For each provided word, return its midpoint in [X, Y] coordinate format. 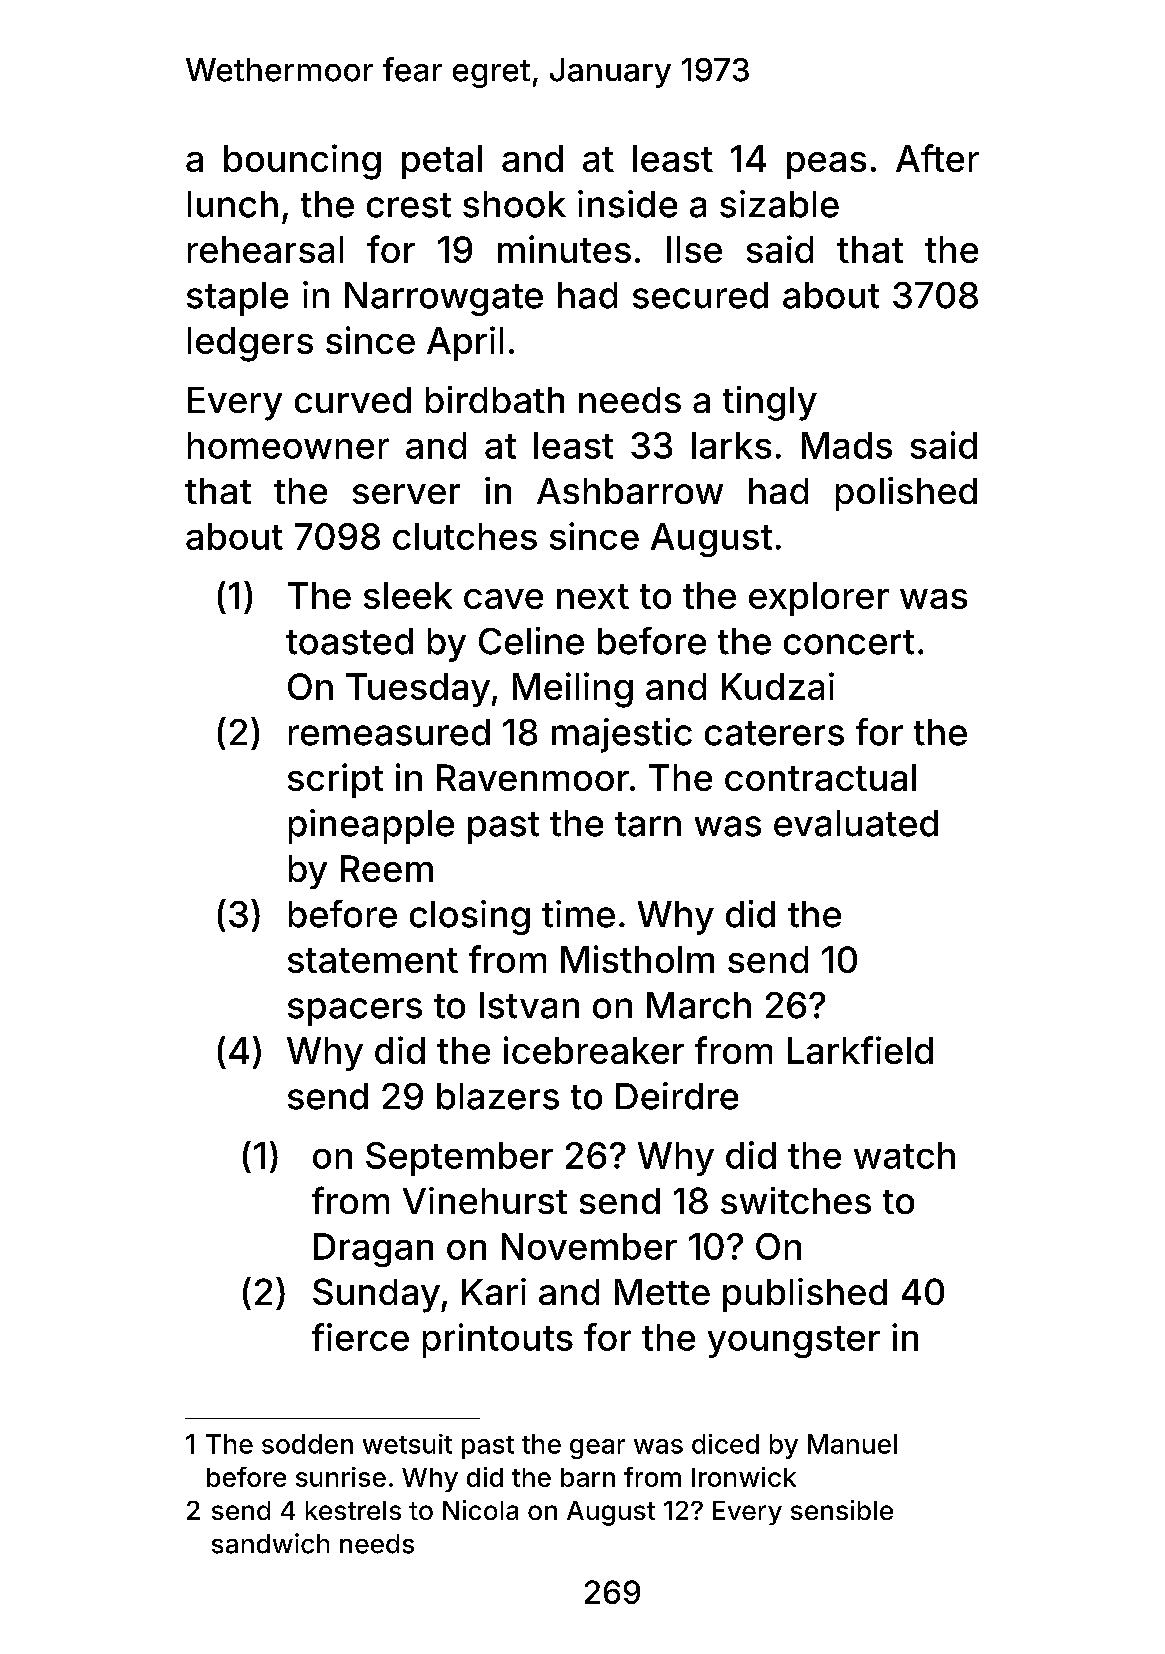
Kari [494, 1291]
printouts [498, 1340]
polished [906, 494]
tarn [648, 824]
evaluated [856, 823]
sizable [779, 204]
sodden [307, 1444]
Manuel [852, 1444]
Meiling [573, 690]
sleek [408, 595]
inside [627, 204]
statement [373, 960]
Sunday [376, 1295]
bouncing [302, 162]
